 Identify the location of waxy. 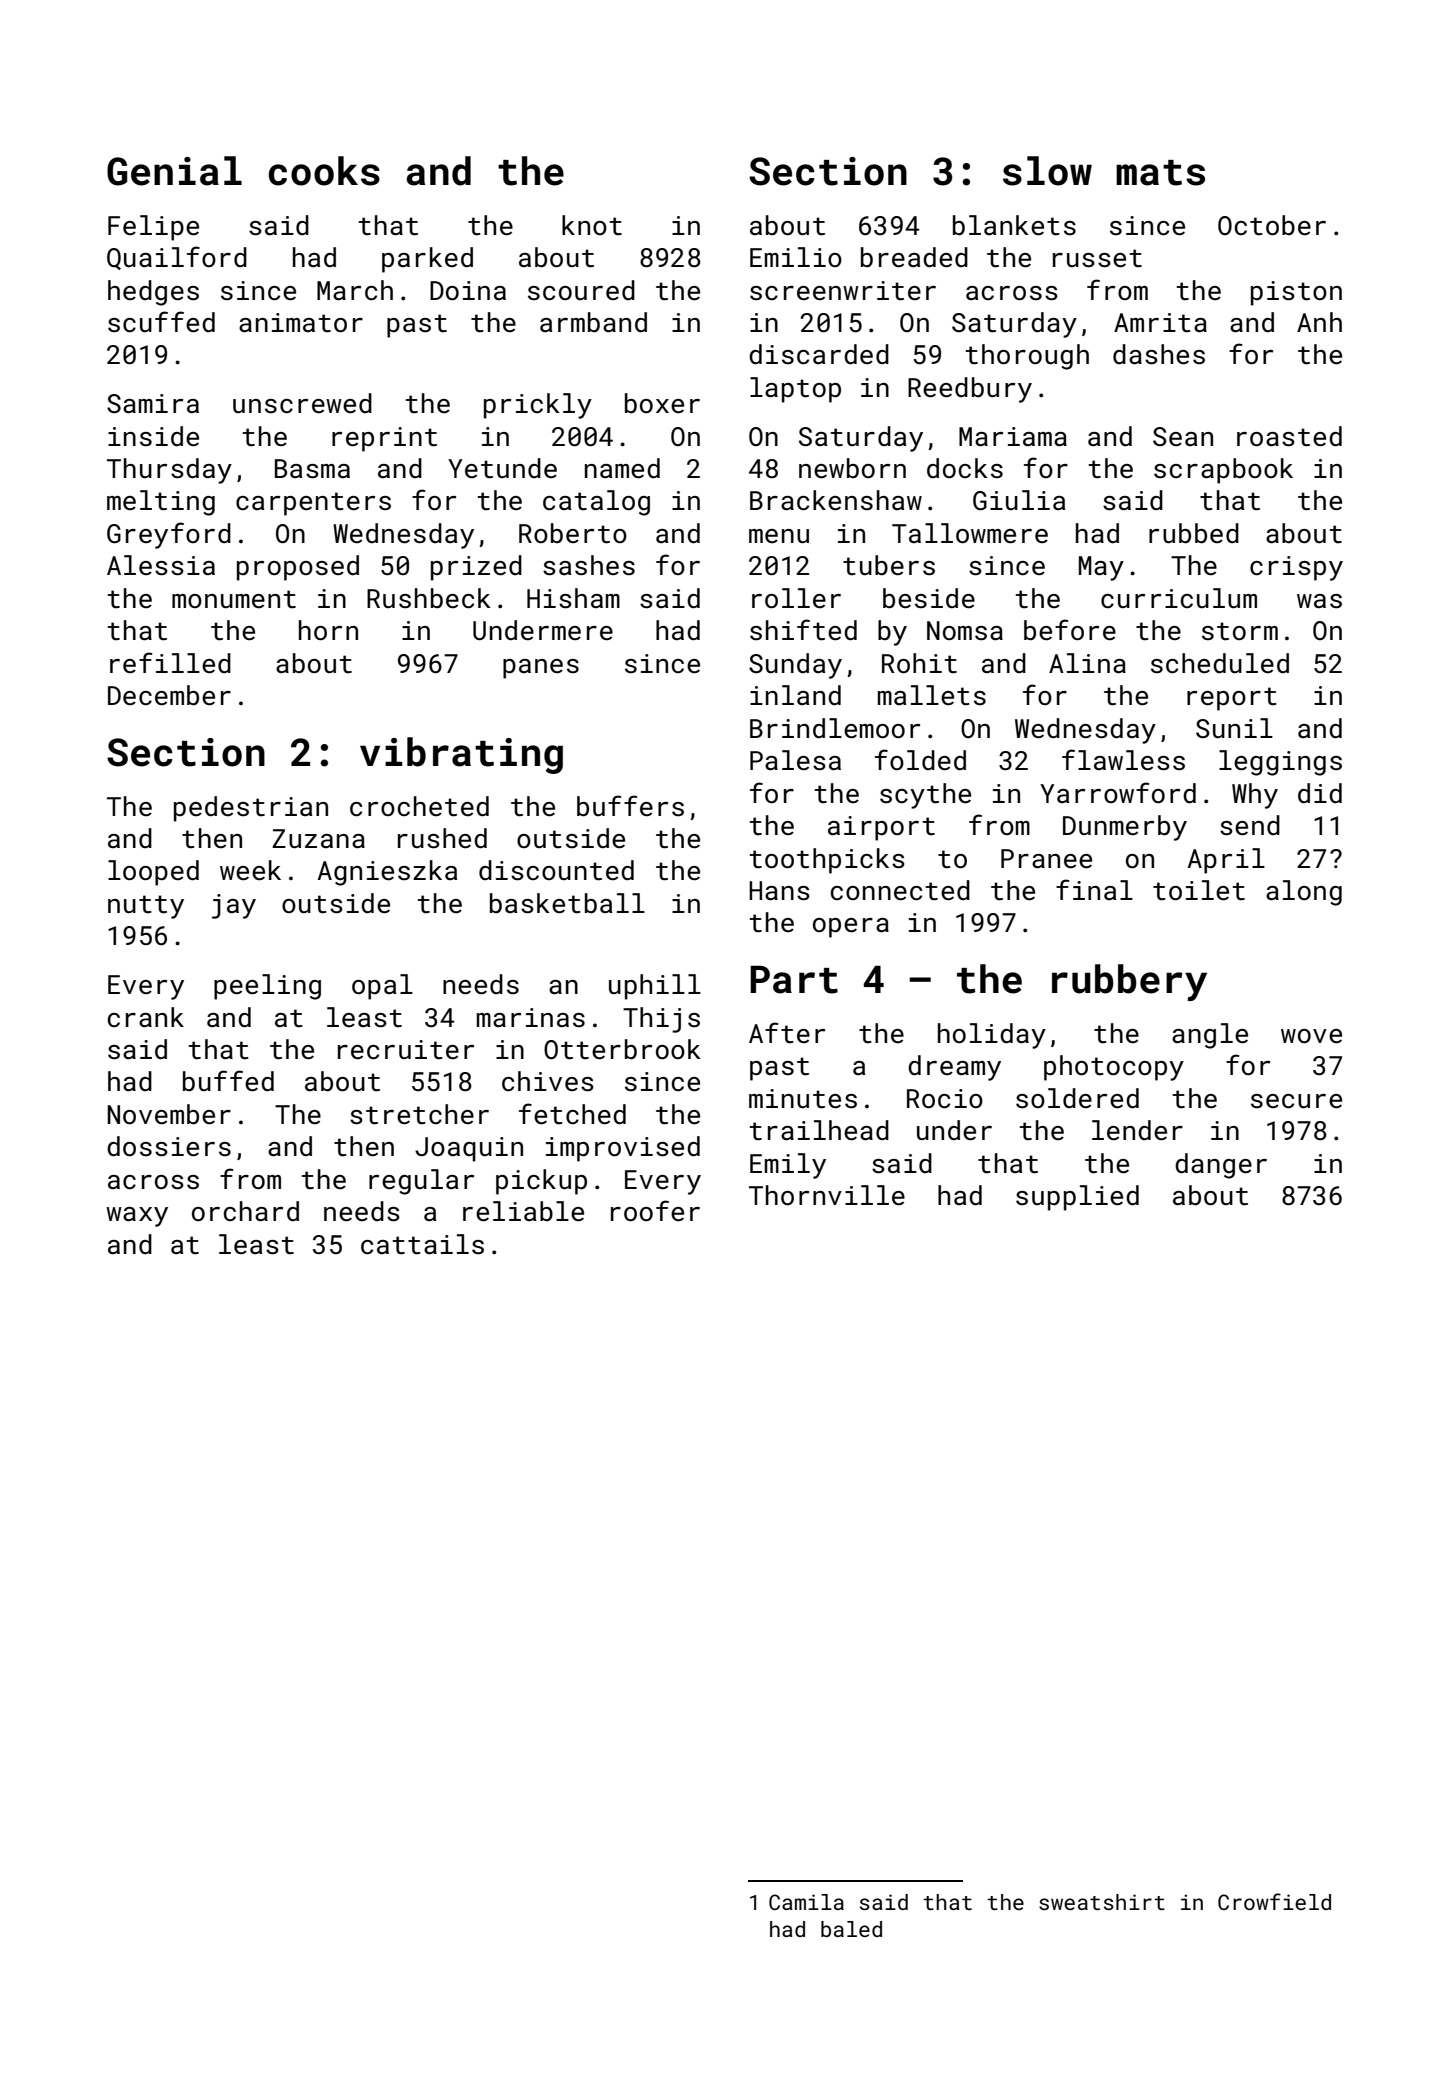
(137, 1217).
